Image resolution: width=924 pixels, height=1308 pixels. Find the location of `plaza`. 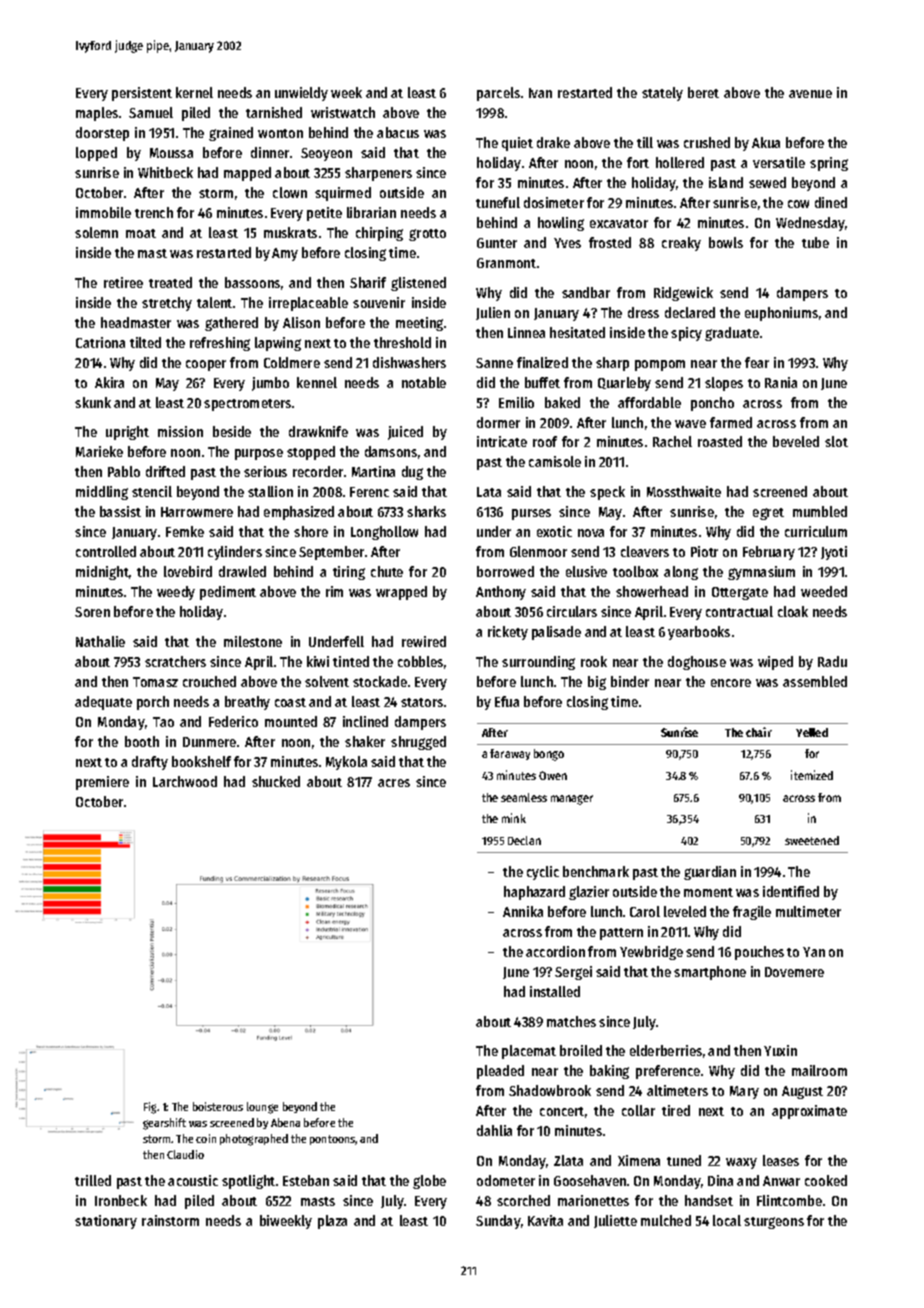

plaza is located at coordinates (332, 1222).
